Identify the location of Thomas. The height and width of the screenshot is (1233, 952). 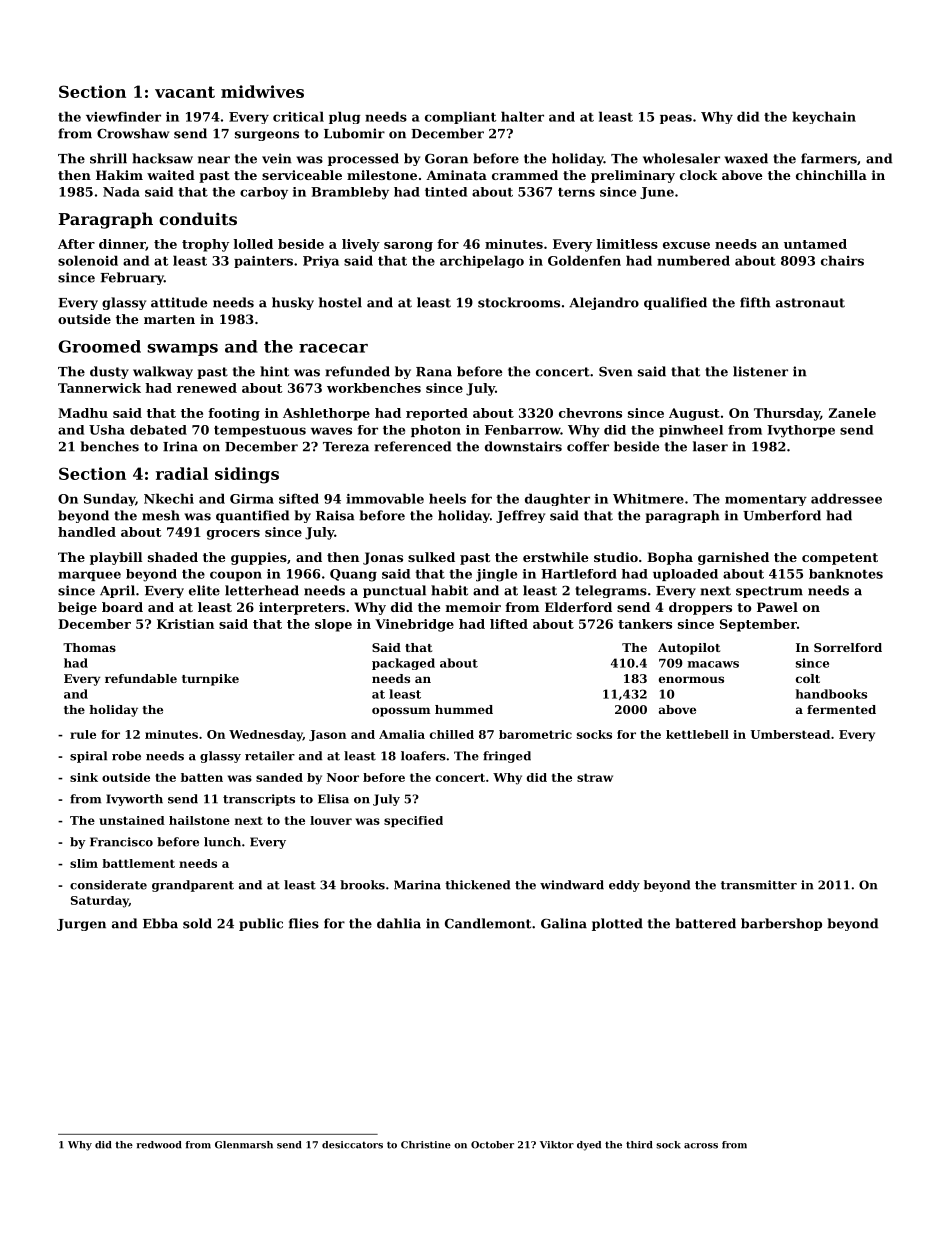
(89, 647).
